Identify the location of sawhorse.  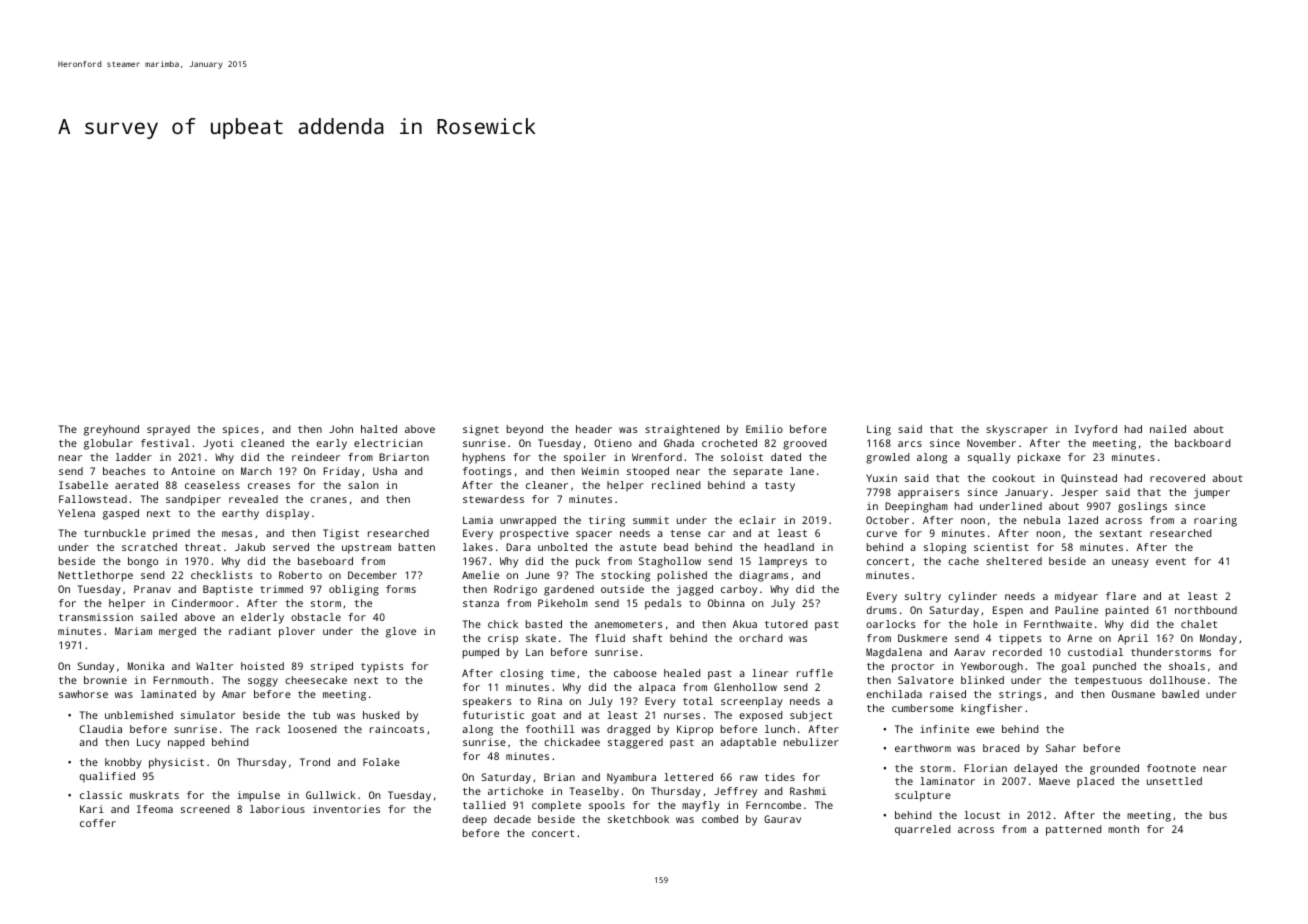
(83, 694).
